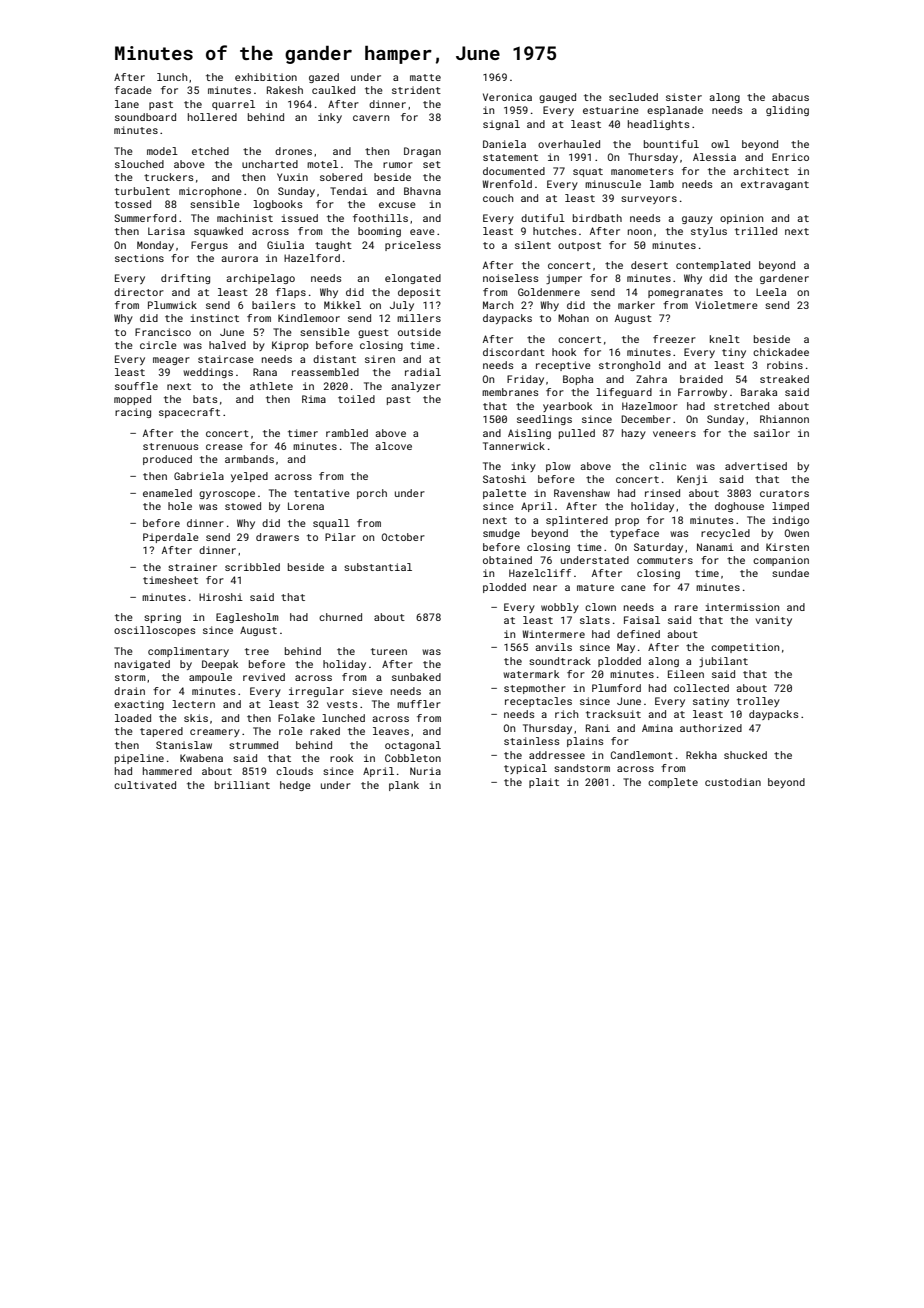 The image size is (924, 1308). Describe the element at coordinates (671, 144) in the page. I see `bountiful` at that location.
